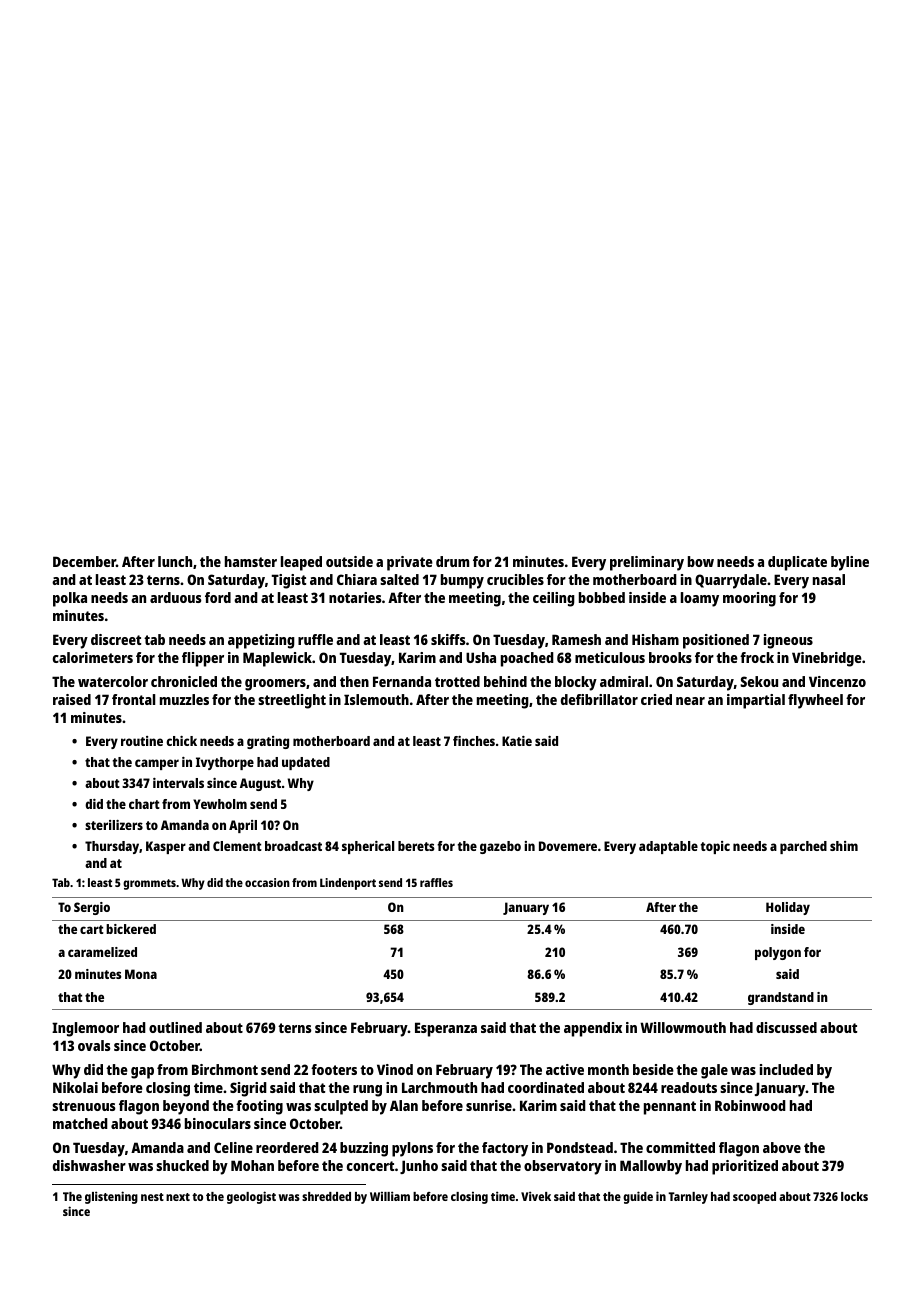 This page has width=924, height=1308. What do you see at coordinates (803, 847) in the page?
I see `parched` at bounding box center [803, 847].
